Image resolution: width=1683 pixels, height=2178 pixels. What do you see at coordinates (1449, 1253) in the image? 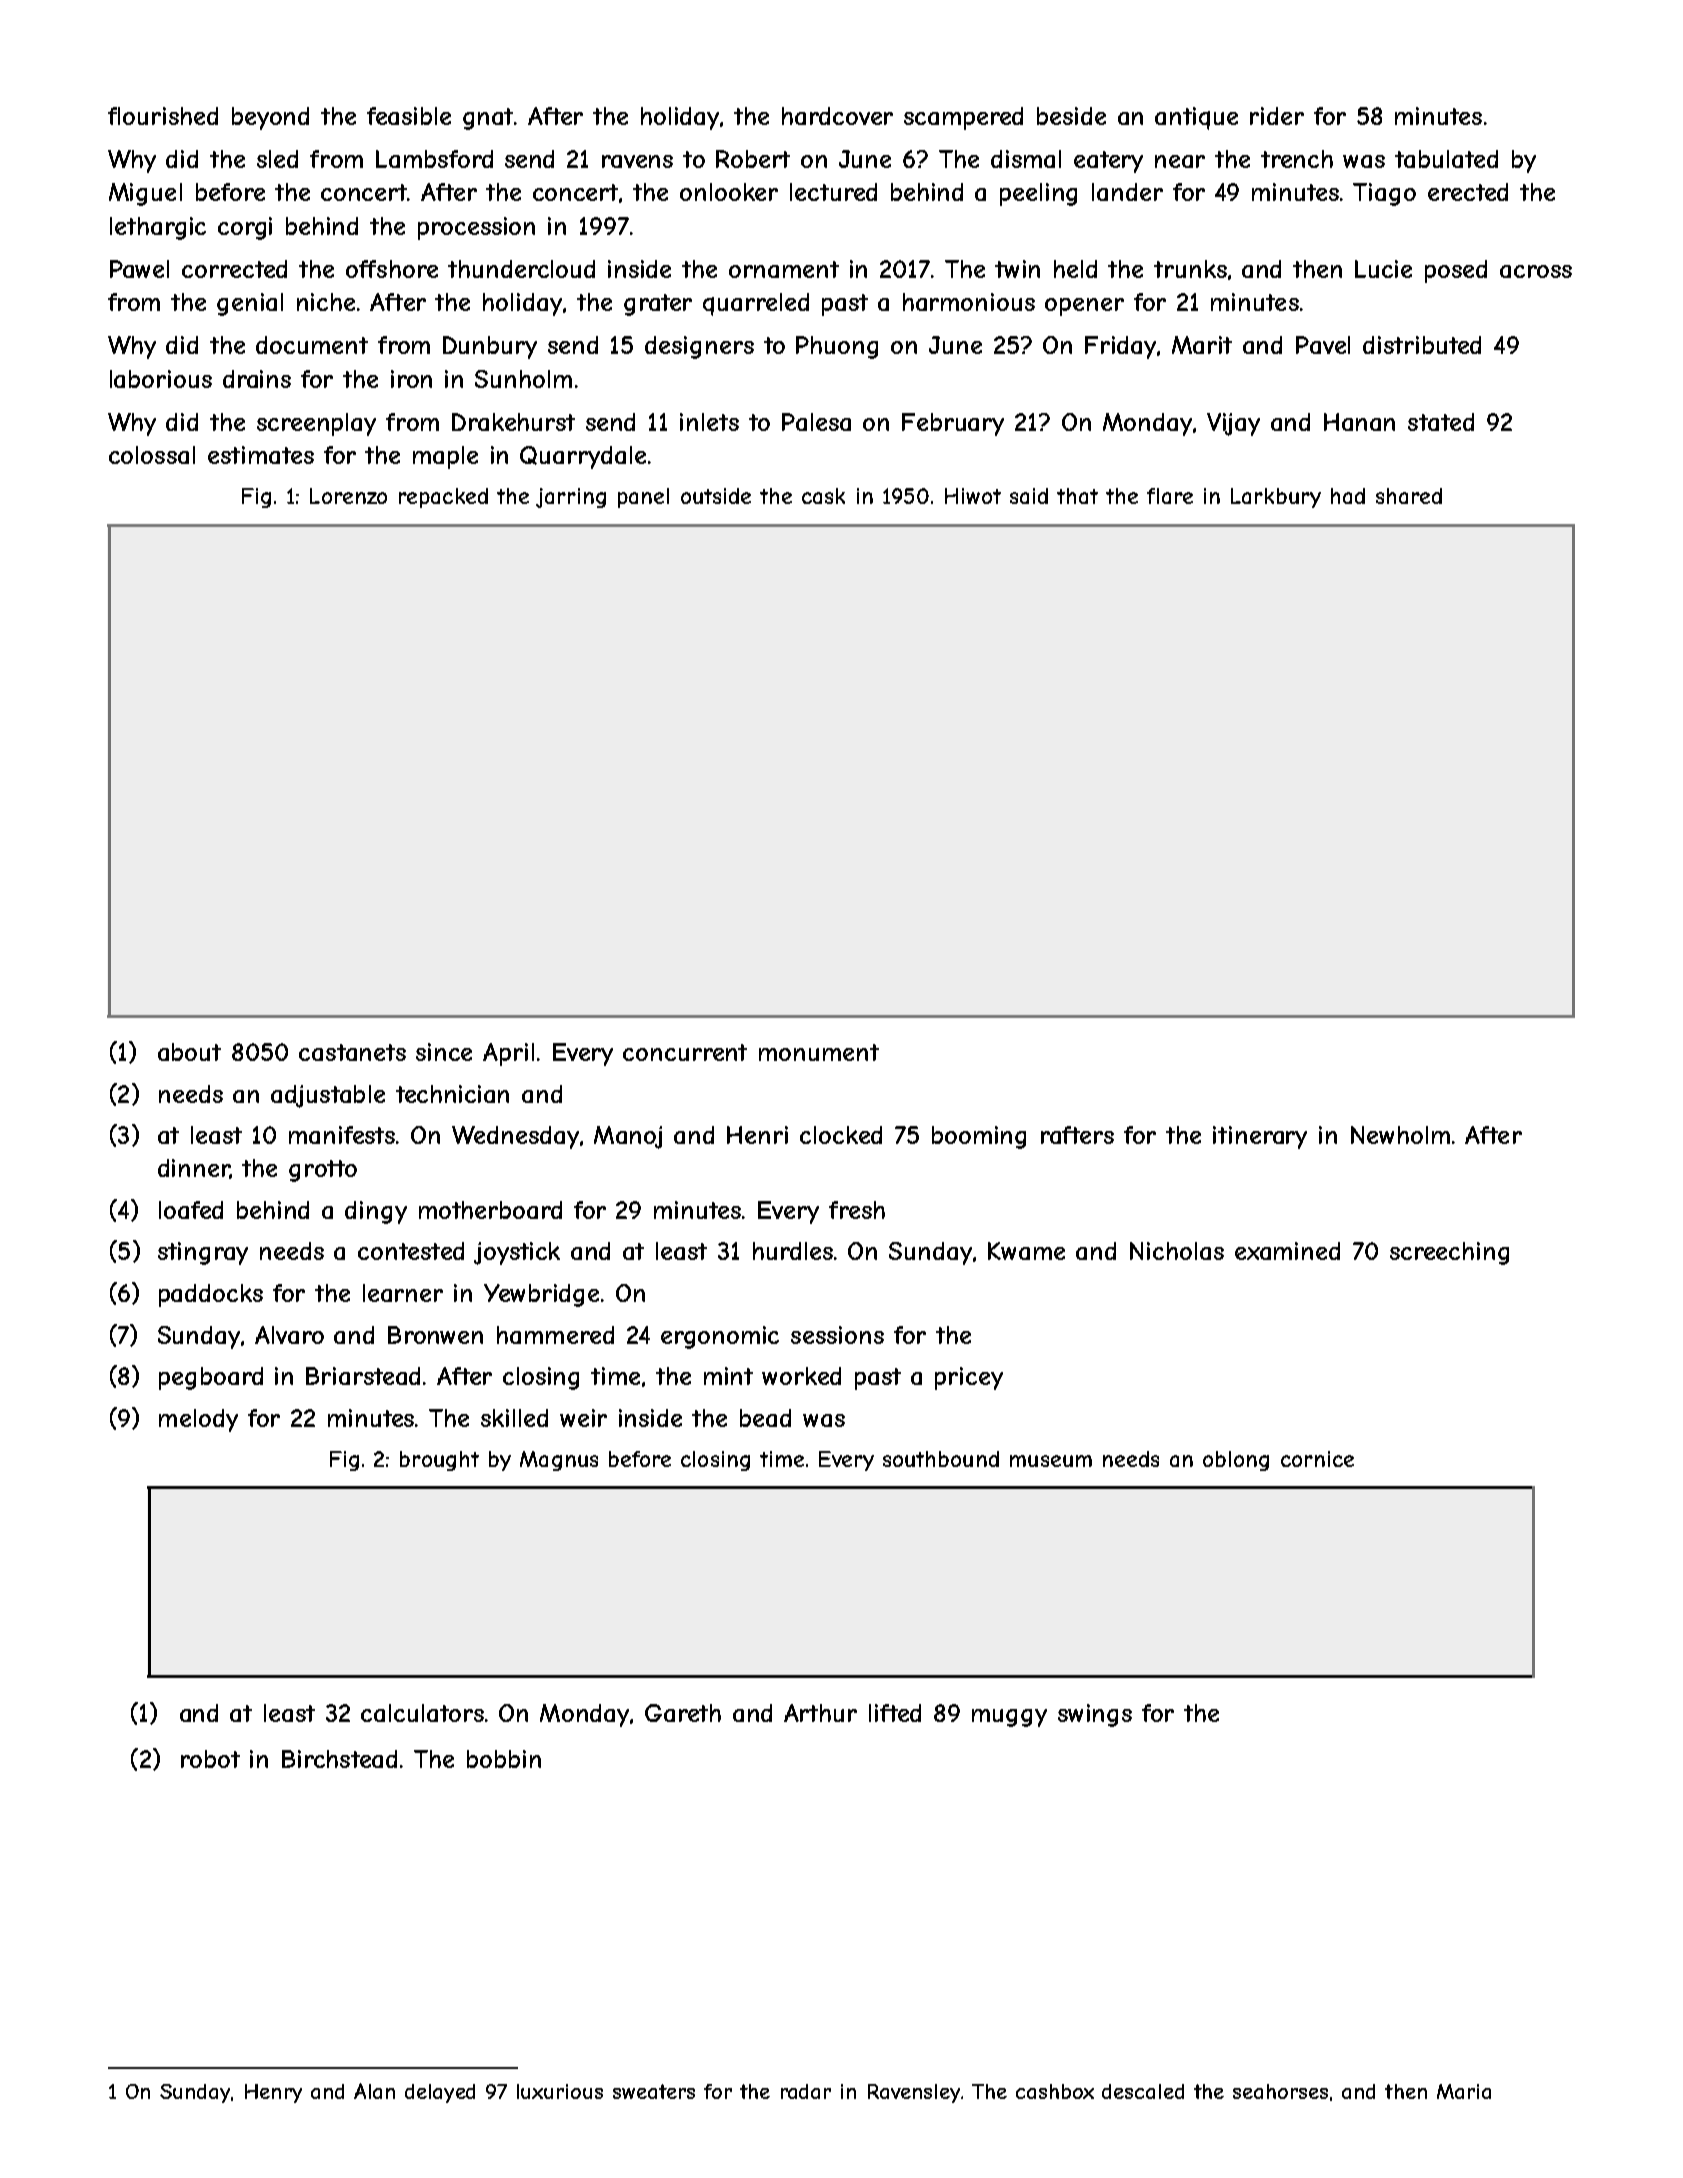
I see `screeching` at bounding box center [1449, 1253].
